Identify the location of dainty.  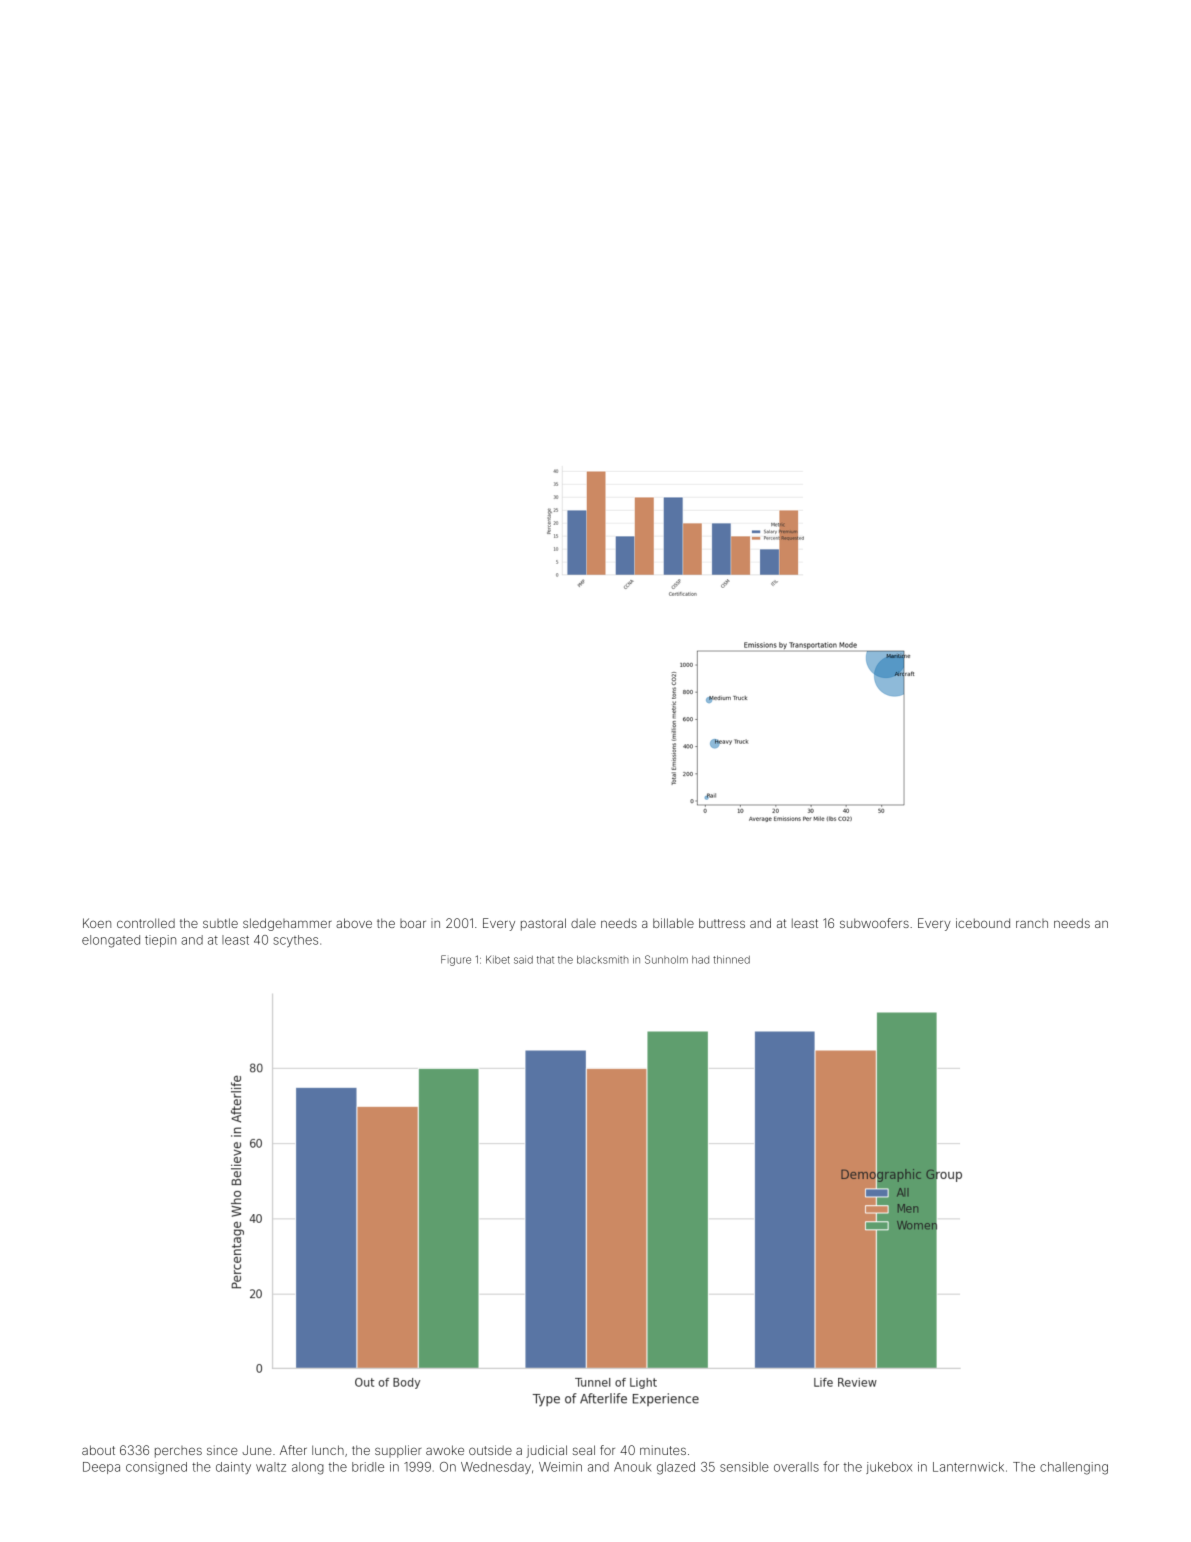
(233, 1468).
